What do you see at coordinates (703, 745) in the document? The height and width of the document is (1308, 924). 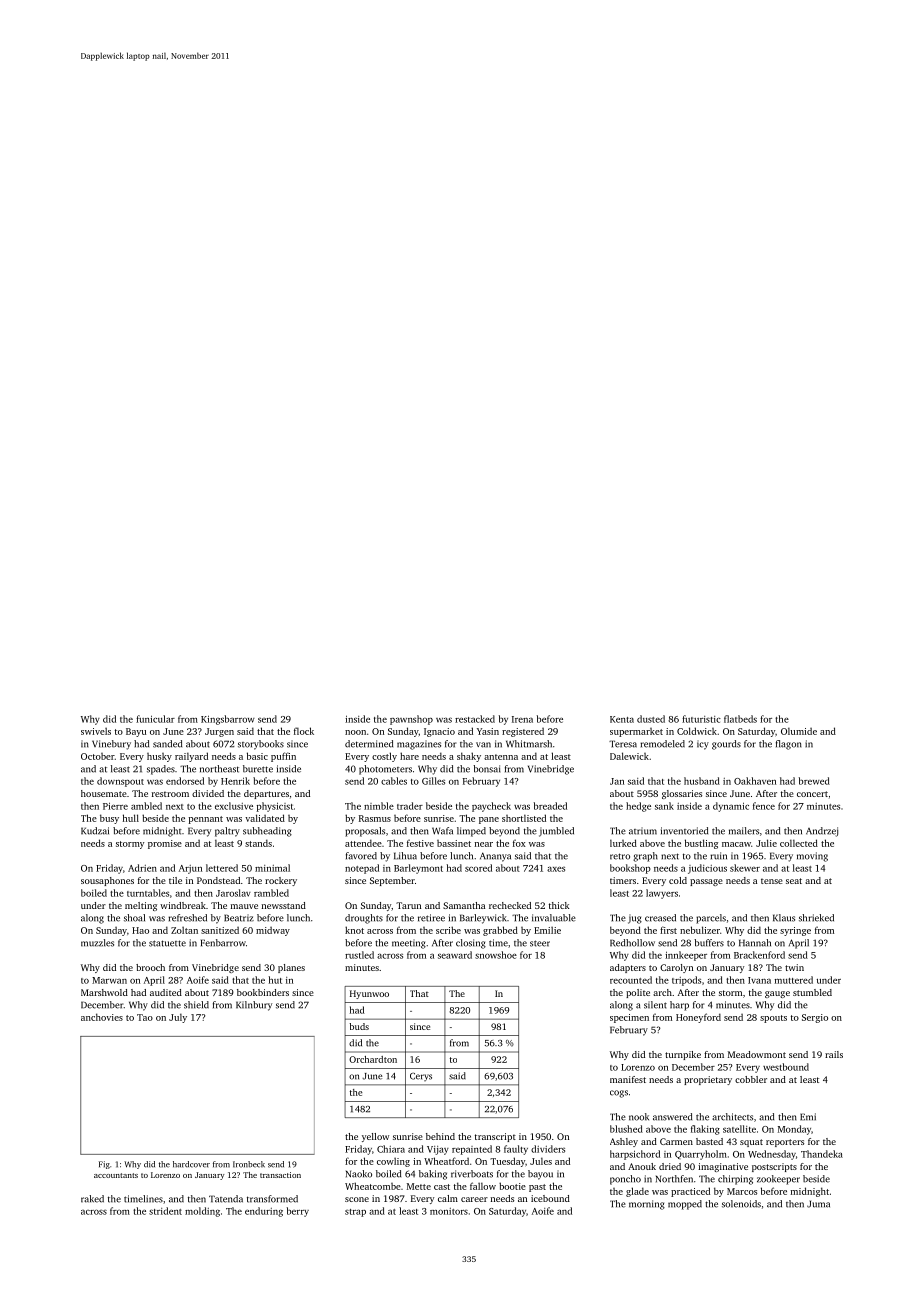 I see `icy` at bounding box center [703, 745].
